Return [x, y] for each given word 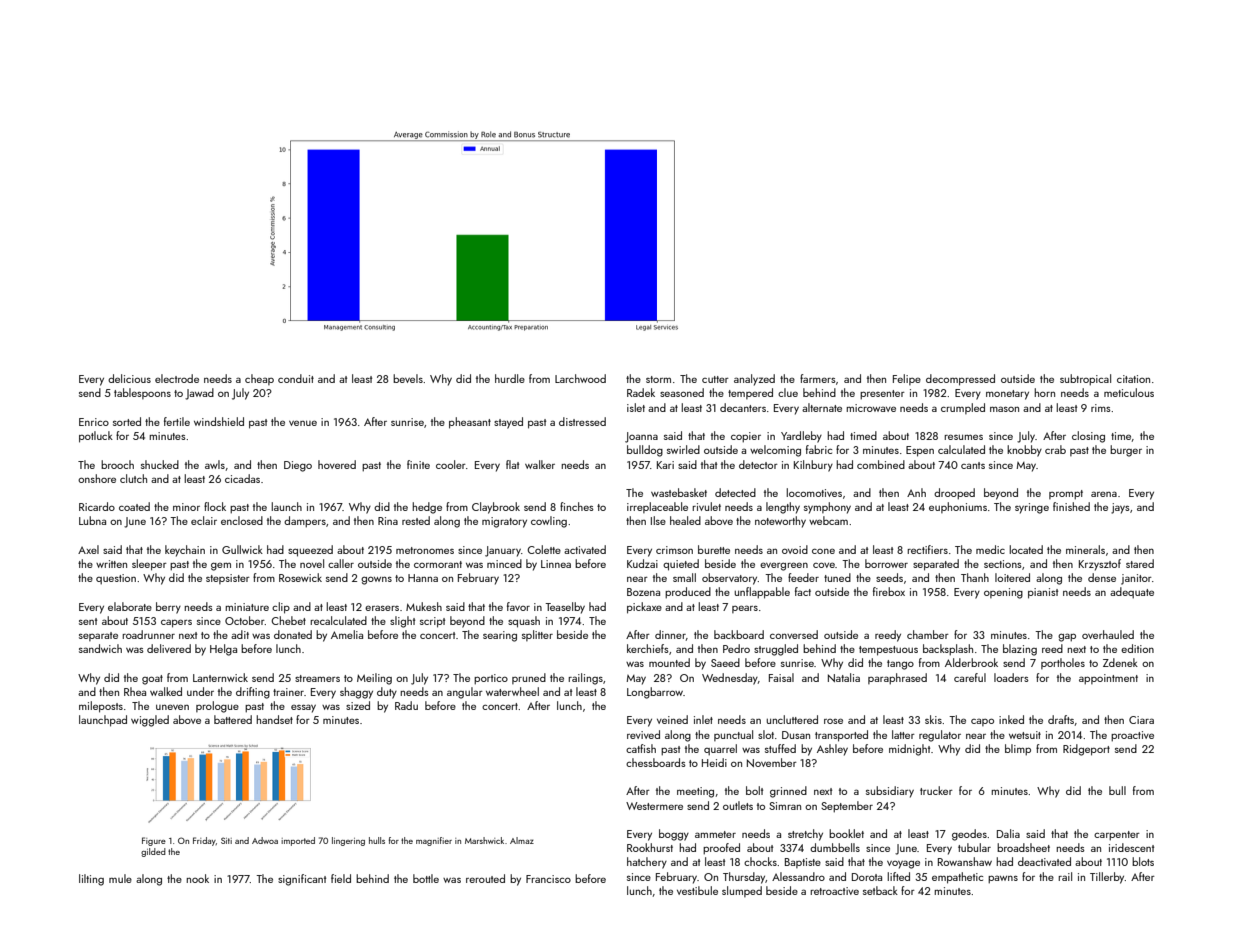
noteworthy [780, 522]
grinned [788, 792]
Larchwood [580, 378]
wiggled [150, 721]
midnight [909, 750]
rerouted [485, 878]
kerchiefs [648, 648]
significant [302, 880]
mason [1004, 409]
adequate [1132, 593]
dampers [305, 522]
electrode [177, 378]
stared [1140, 563]
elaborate [130, 606]
